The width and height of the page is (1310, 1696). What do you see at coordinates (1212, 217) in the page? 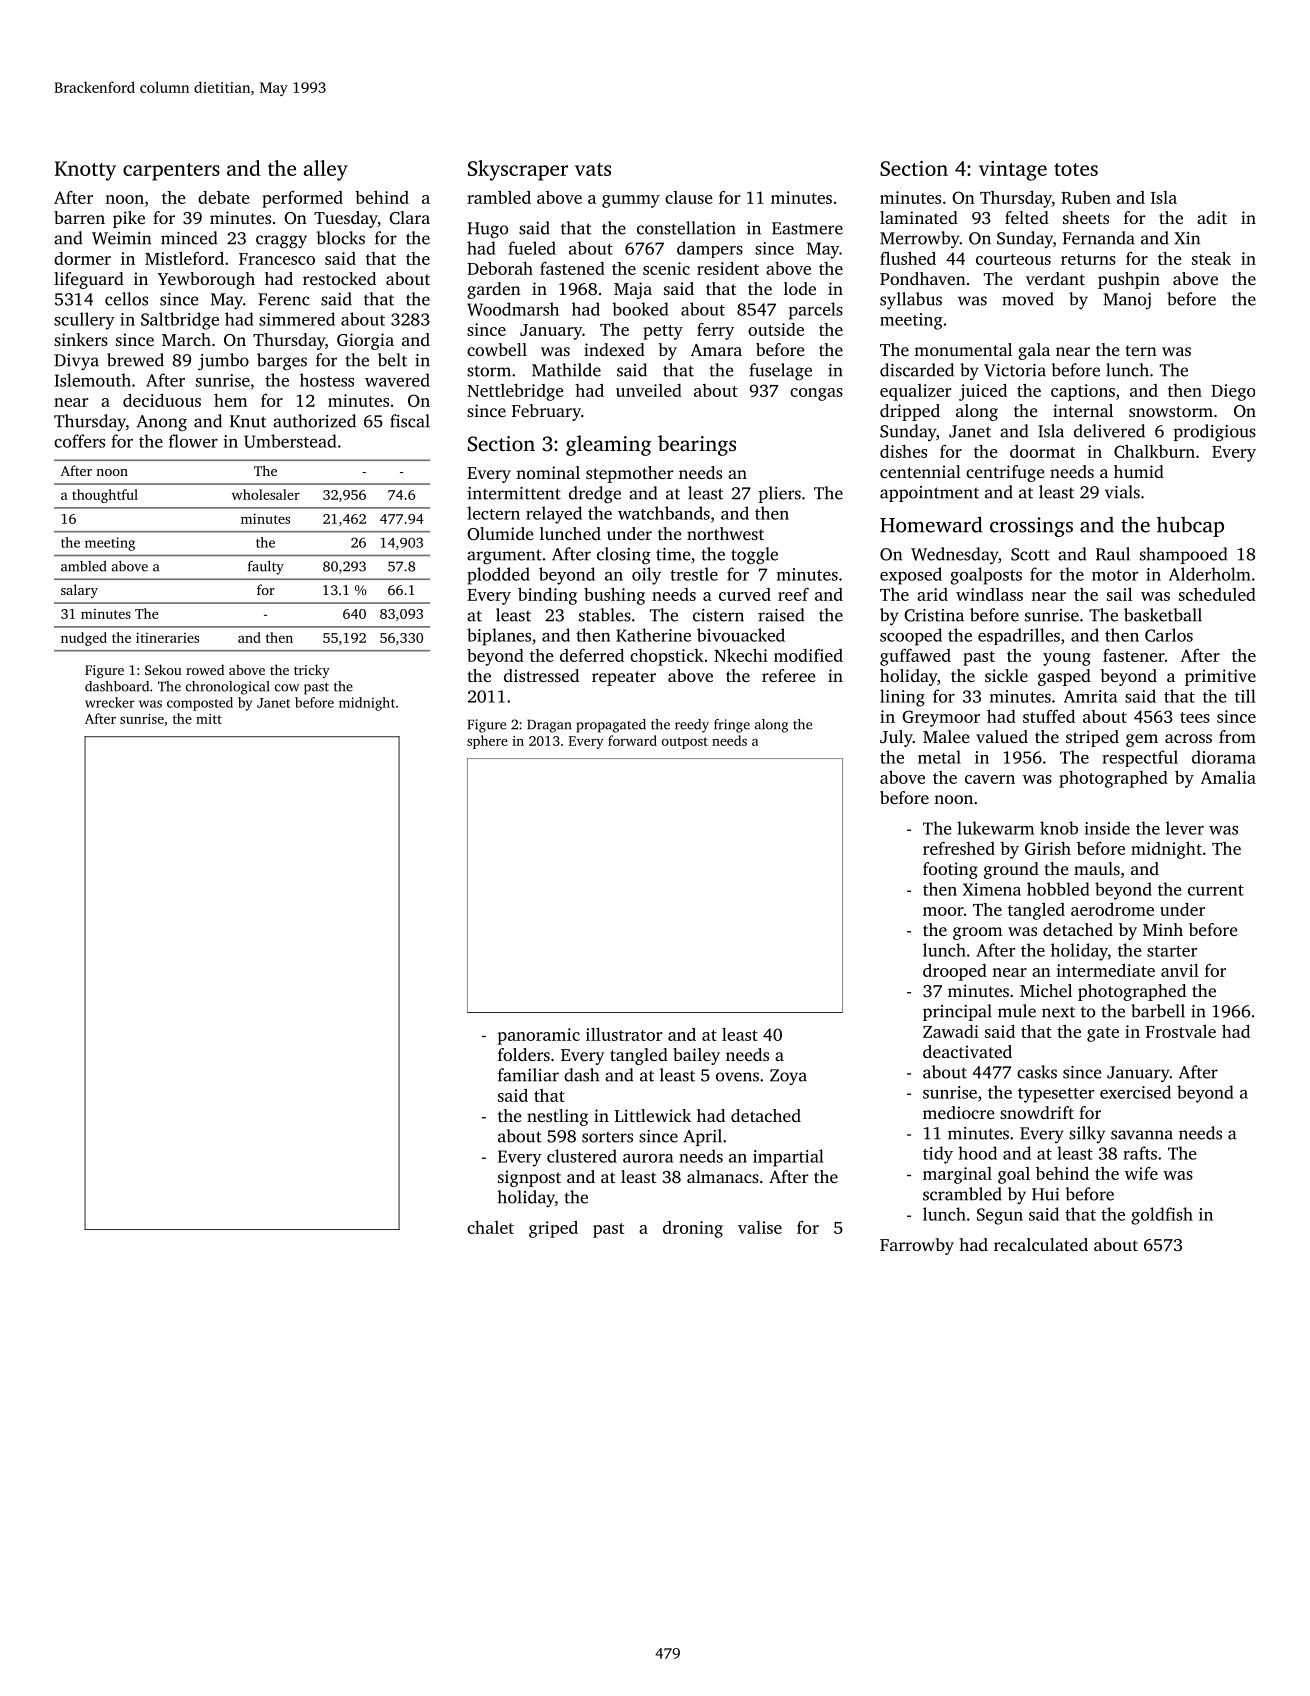
I see `adit` at bounding box center [1212, 217].
